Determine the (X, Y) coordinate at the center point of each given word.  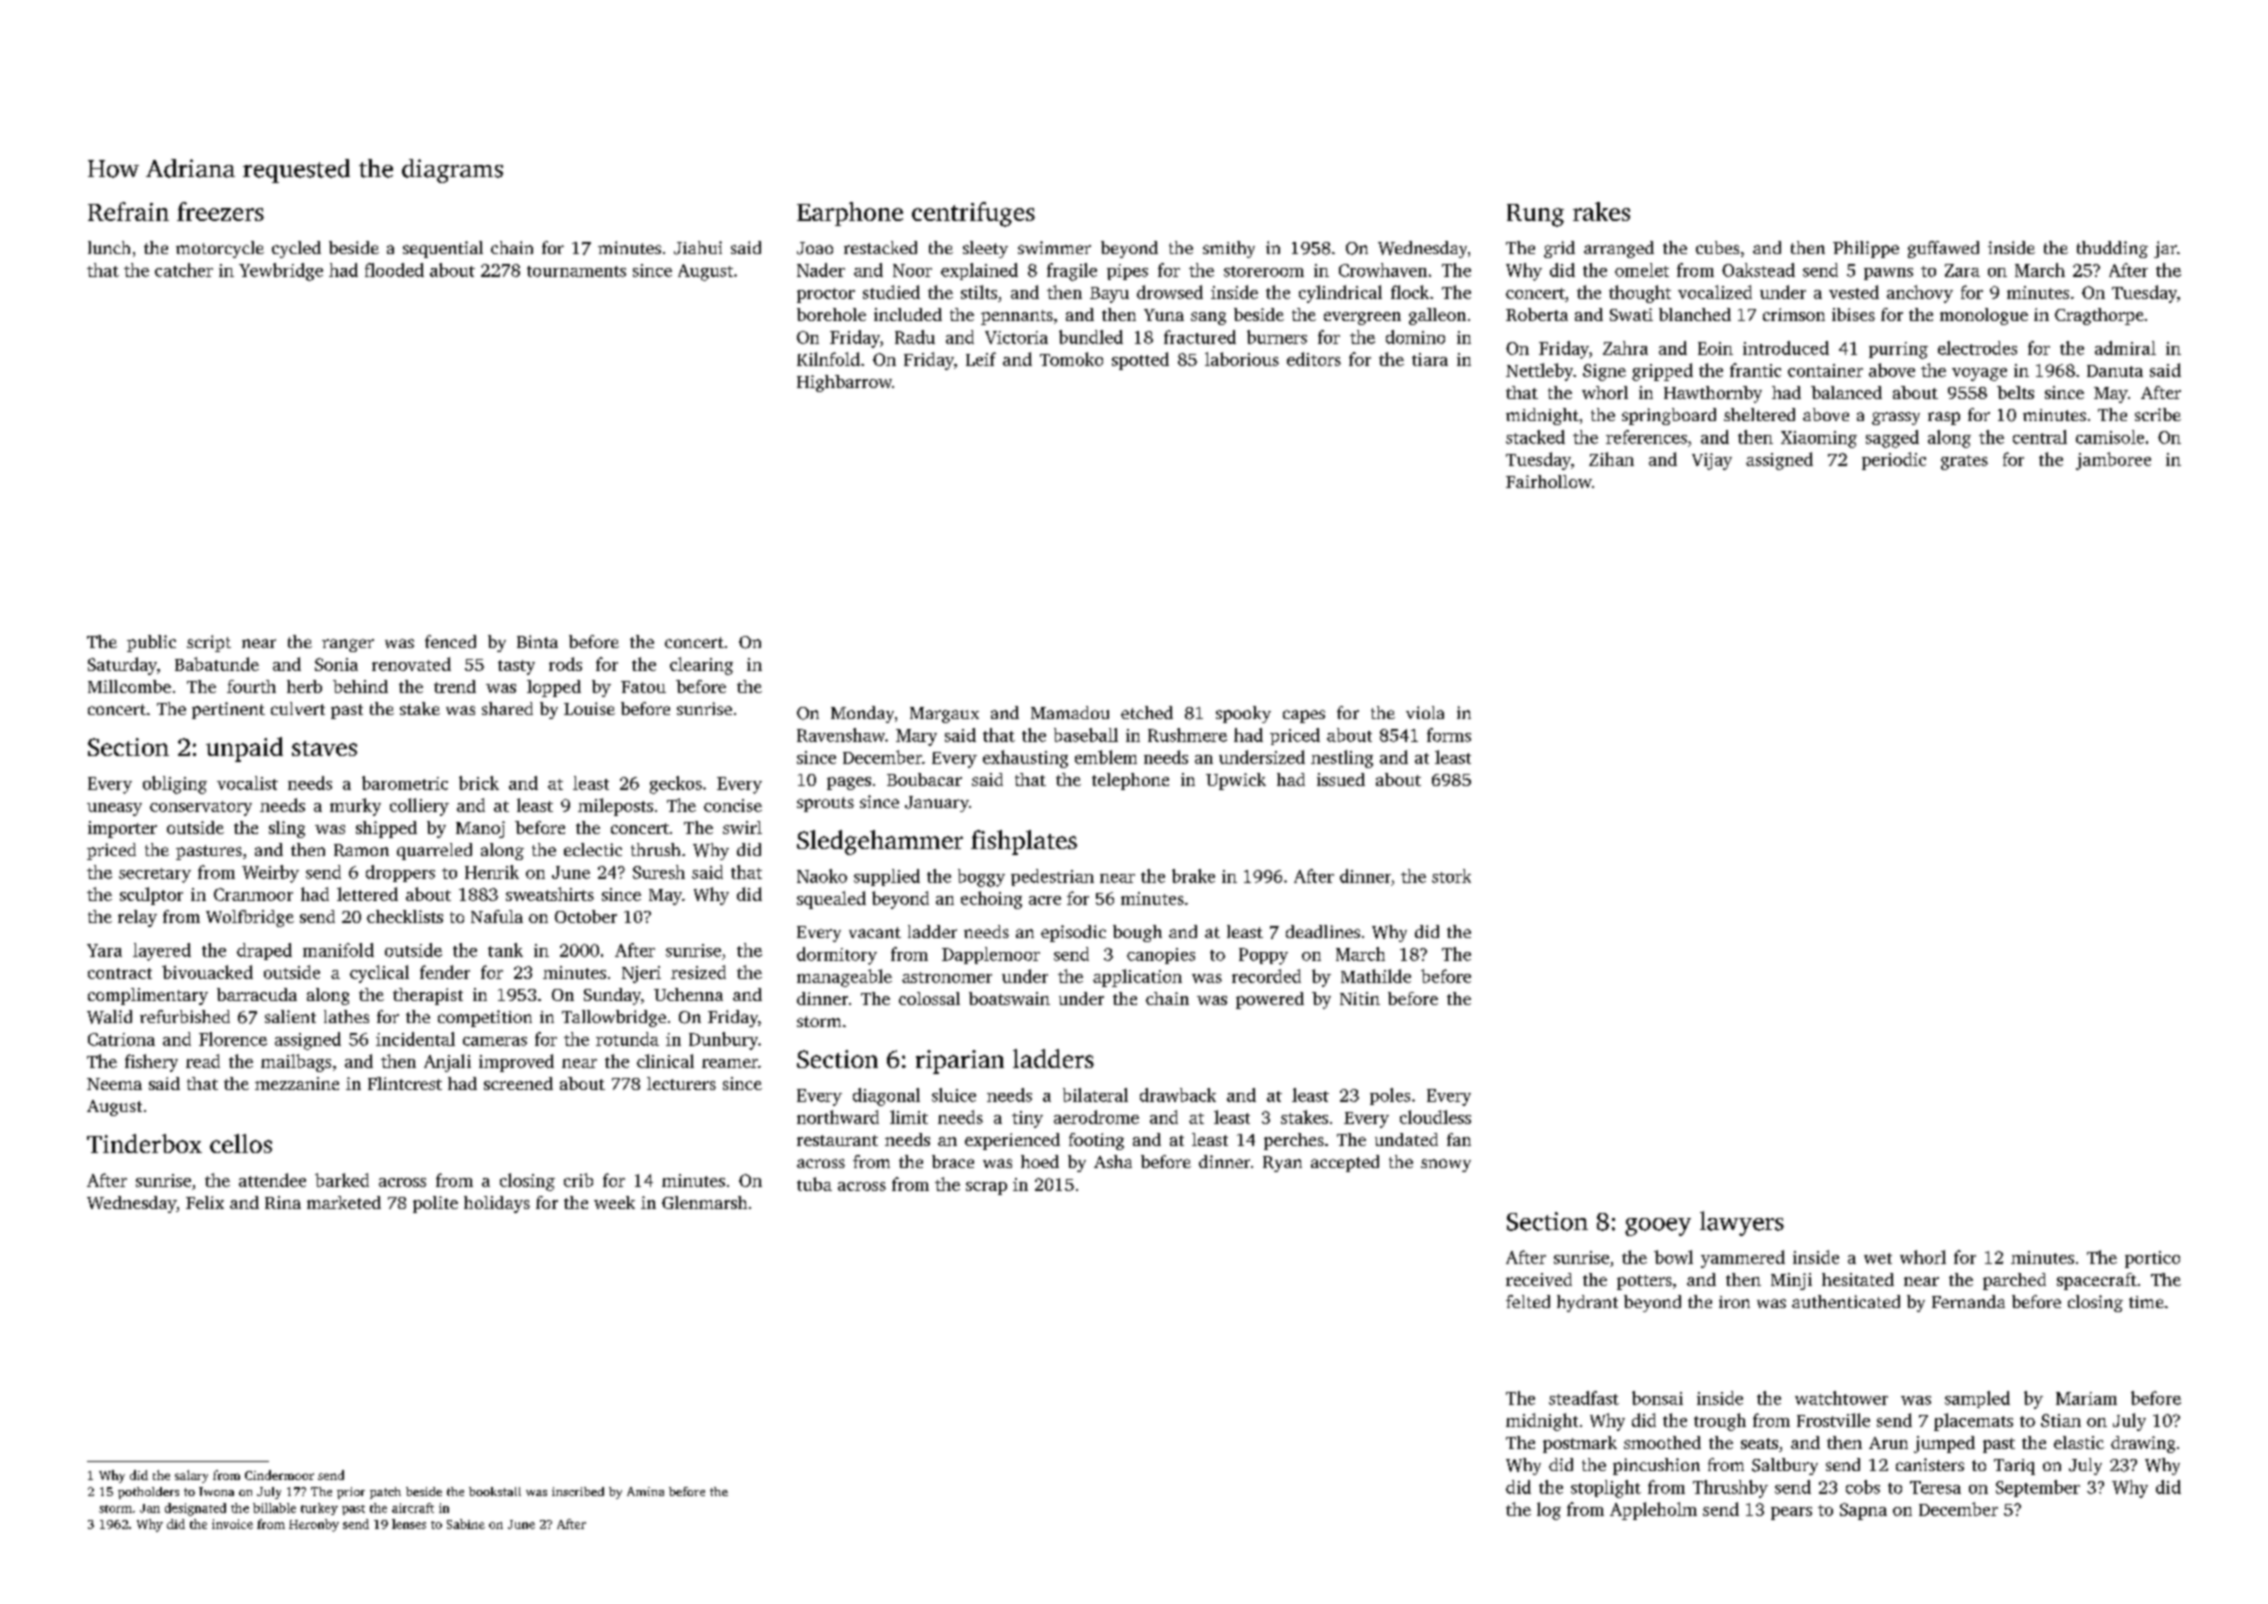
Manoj (480, 829)
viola (1425, 712)
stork (1451, 876)
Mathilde (1376, 976)
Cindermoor (279, 1475)
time (2146, 1302)
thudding (2112, 249)
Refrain (128, 211)
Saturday (122, 666)
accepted (1345, 1163)
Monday (862, 714)
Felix (205, 1202)
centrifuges (973, 214)
